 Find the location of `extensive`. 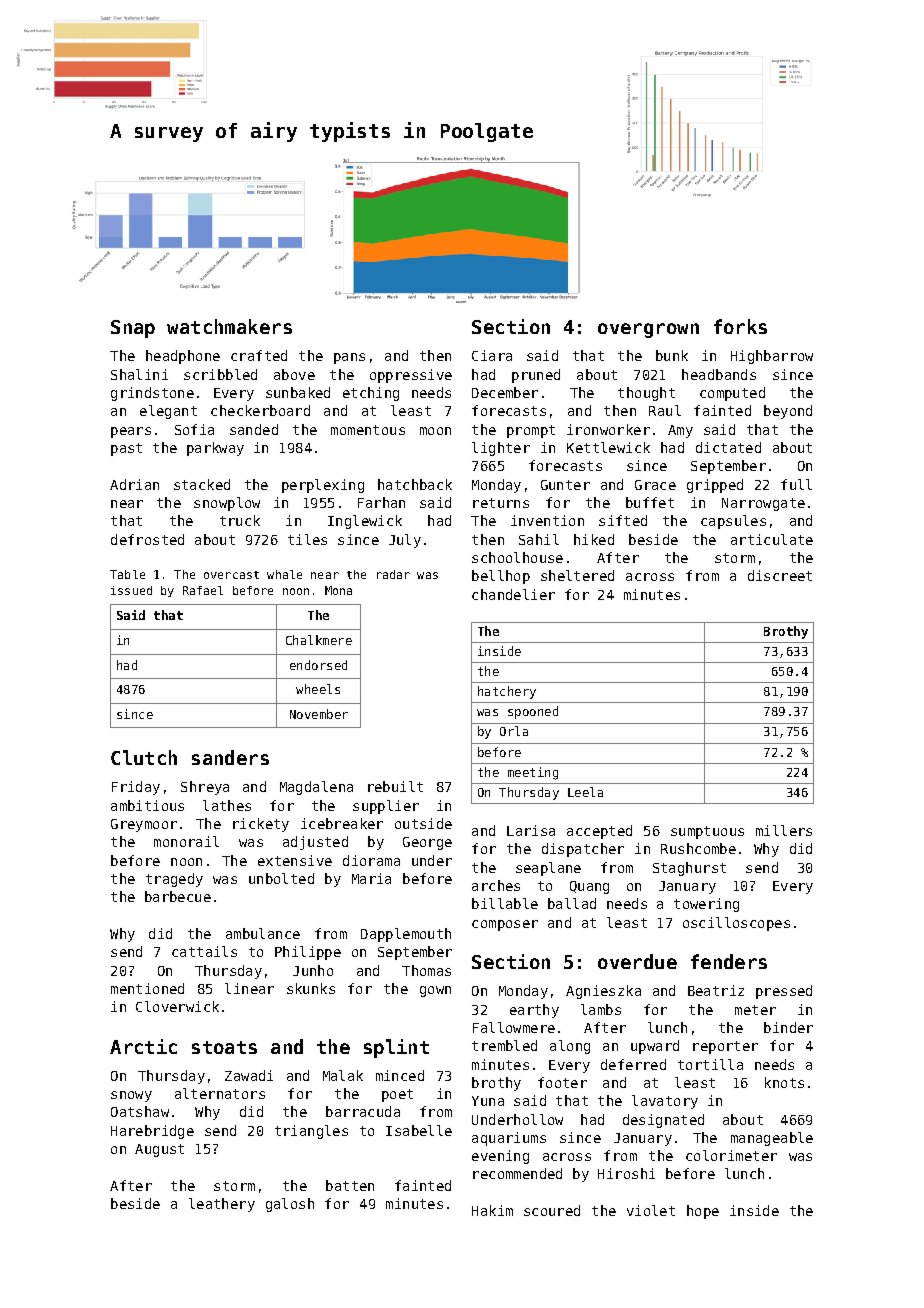

extensive is located at coordinates (295, 860).
